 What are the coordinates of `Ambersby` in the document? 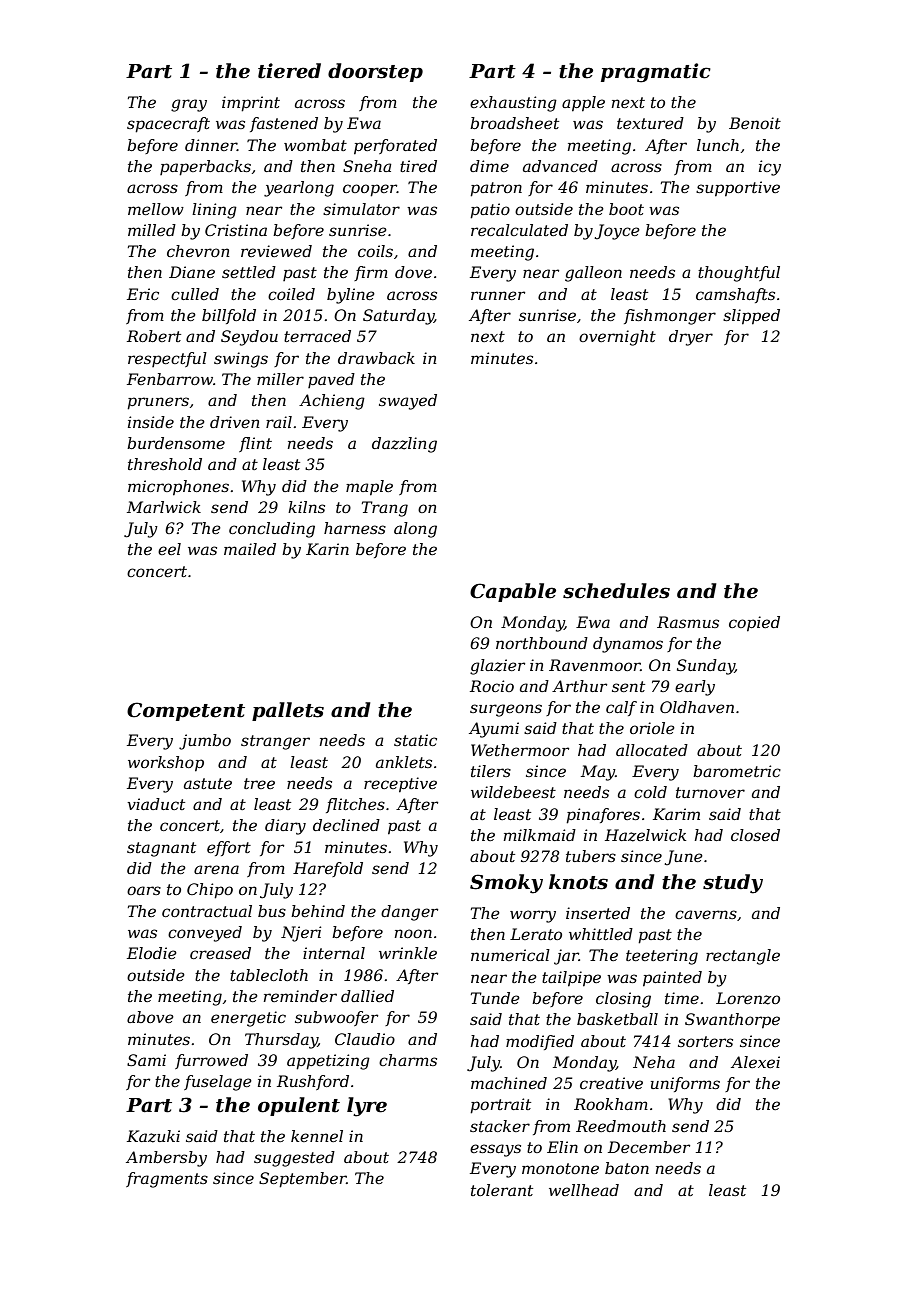 It's located at (166, 1159).
